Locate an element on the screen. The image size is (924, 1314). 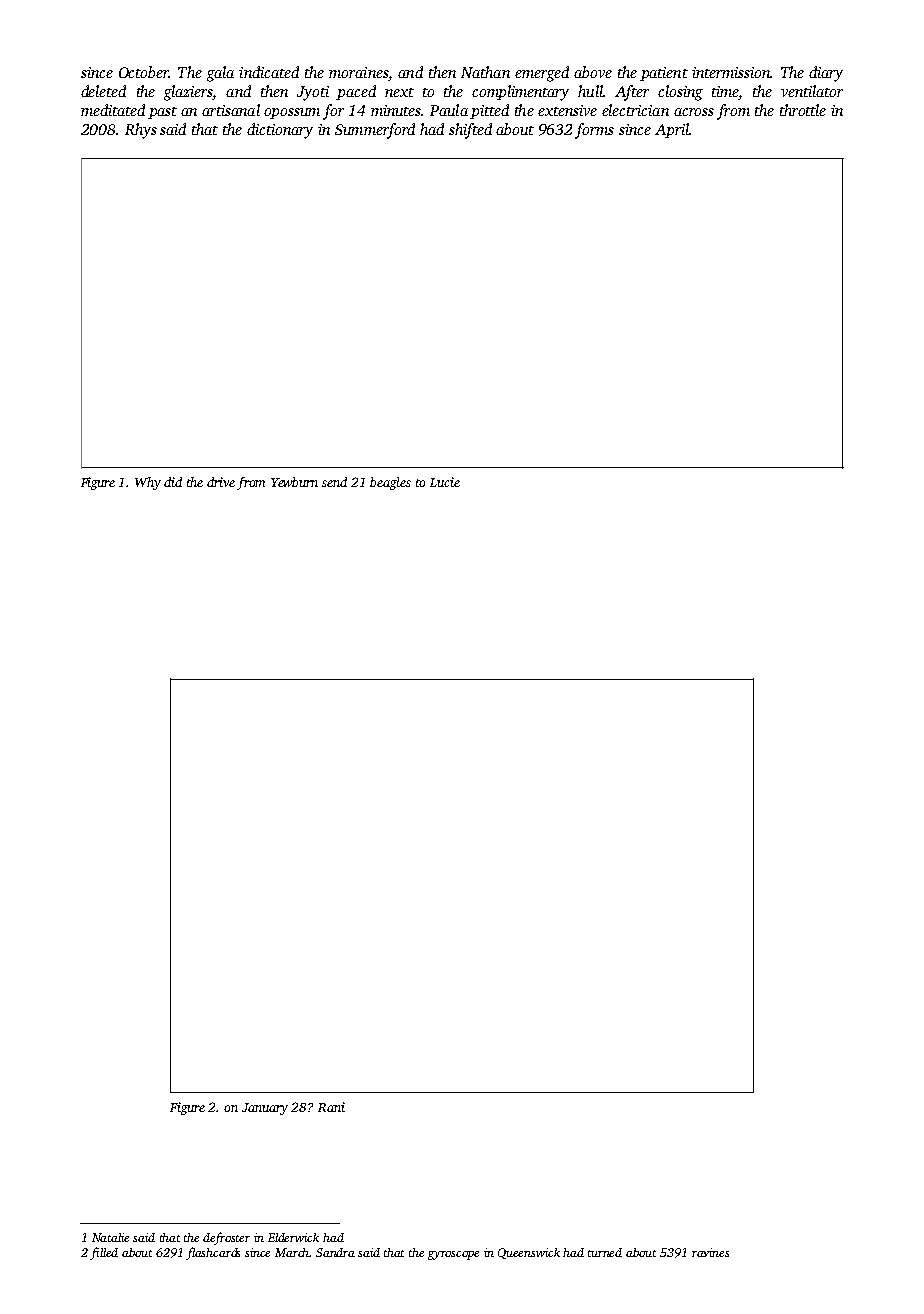
throttle is located at coordinates (803, 110).
